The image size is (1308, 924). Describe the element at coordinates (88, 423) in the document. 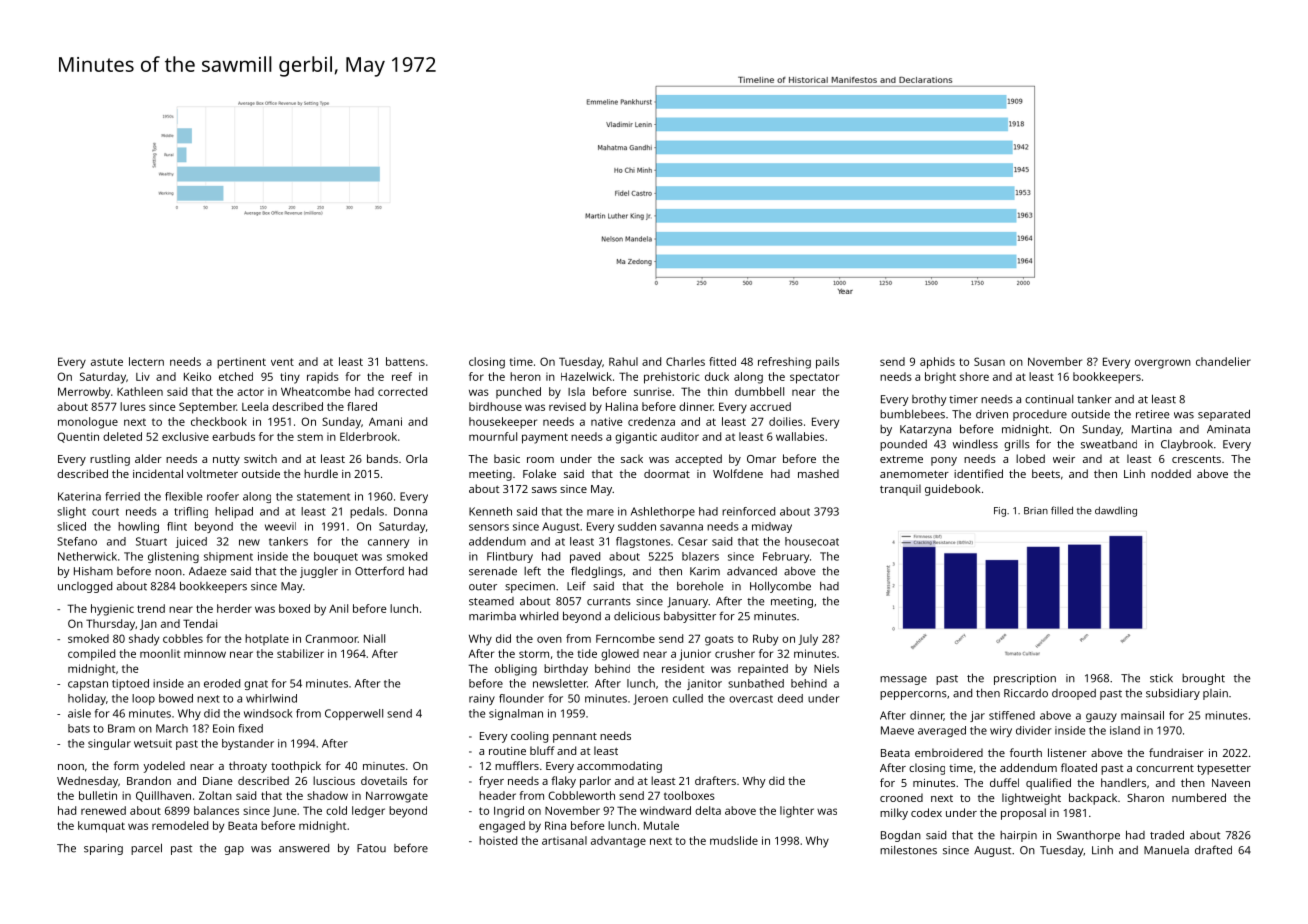

I see `monologue` at that location.
